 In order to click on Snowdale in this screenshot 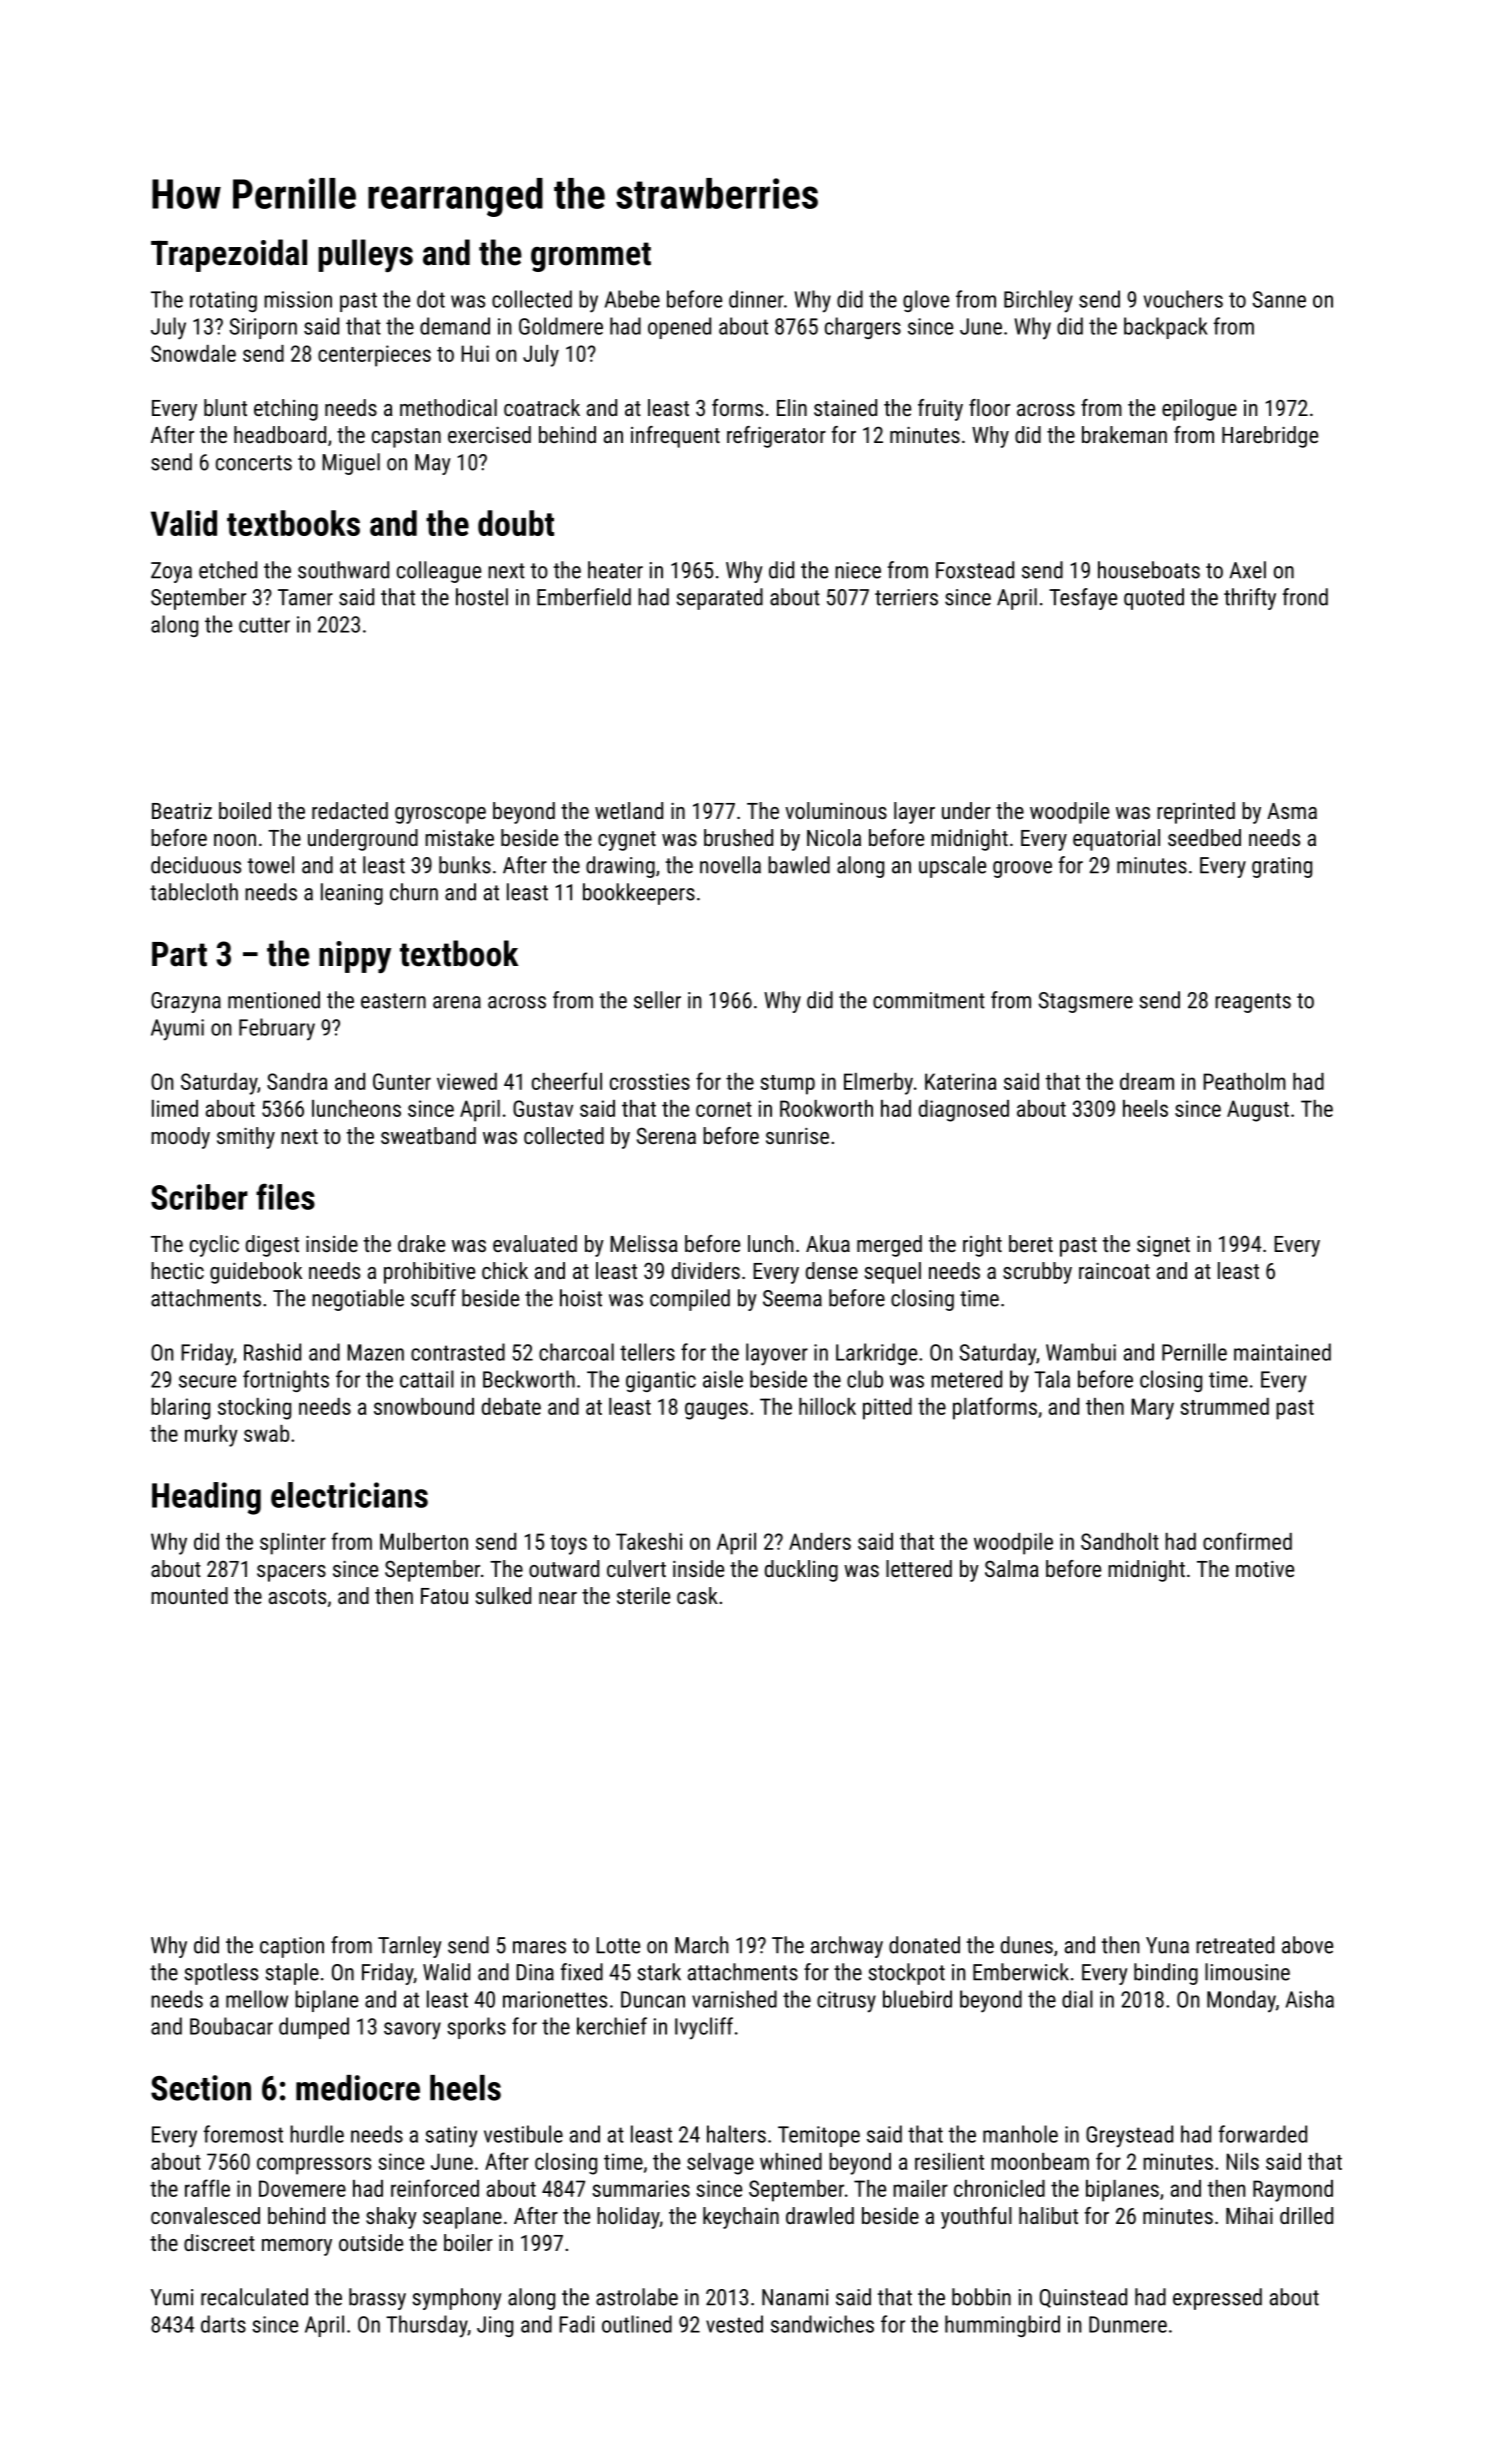, I will do `click(193, 353)`.
